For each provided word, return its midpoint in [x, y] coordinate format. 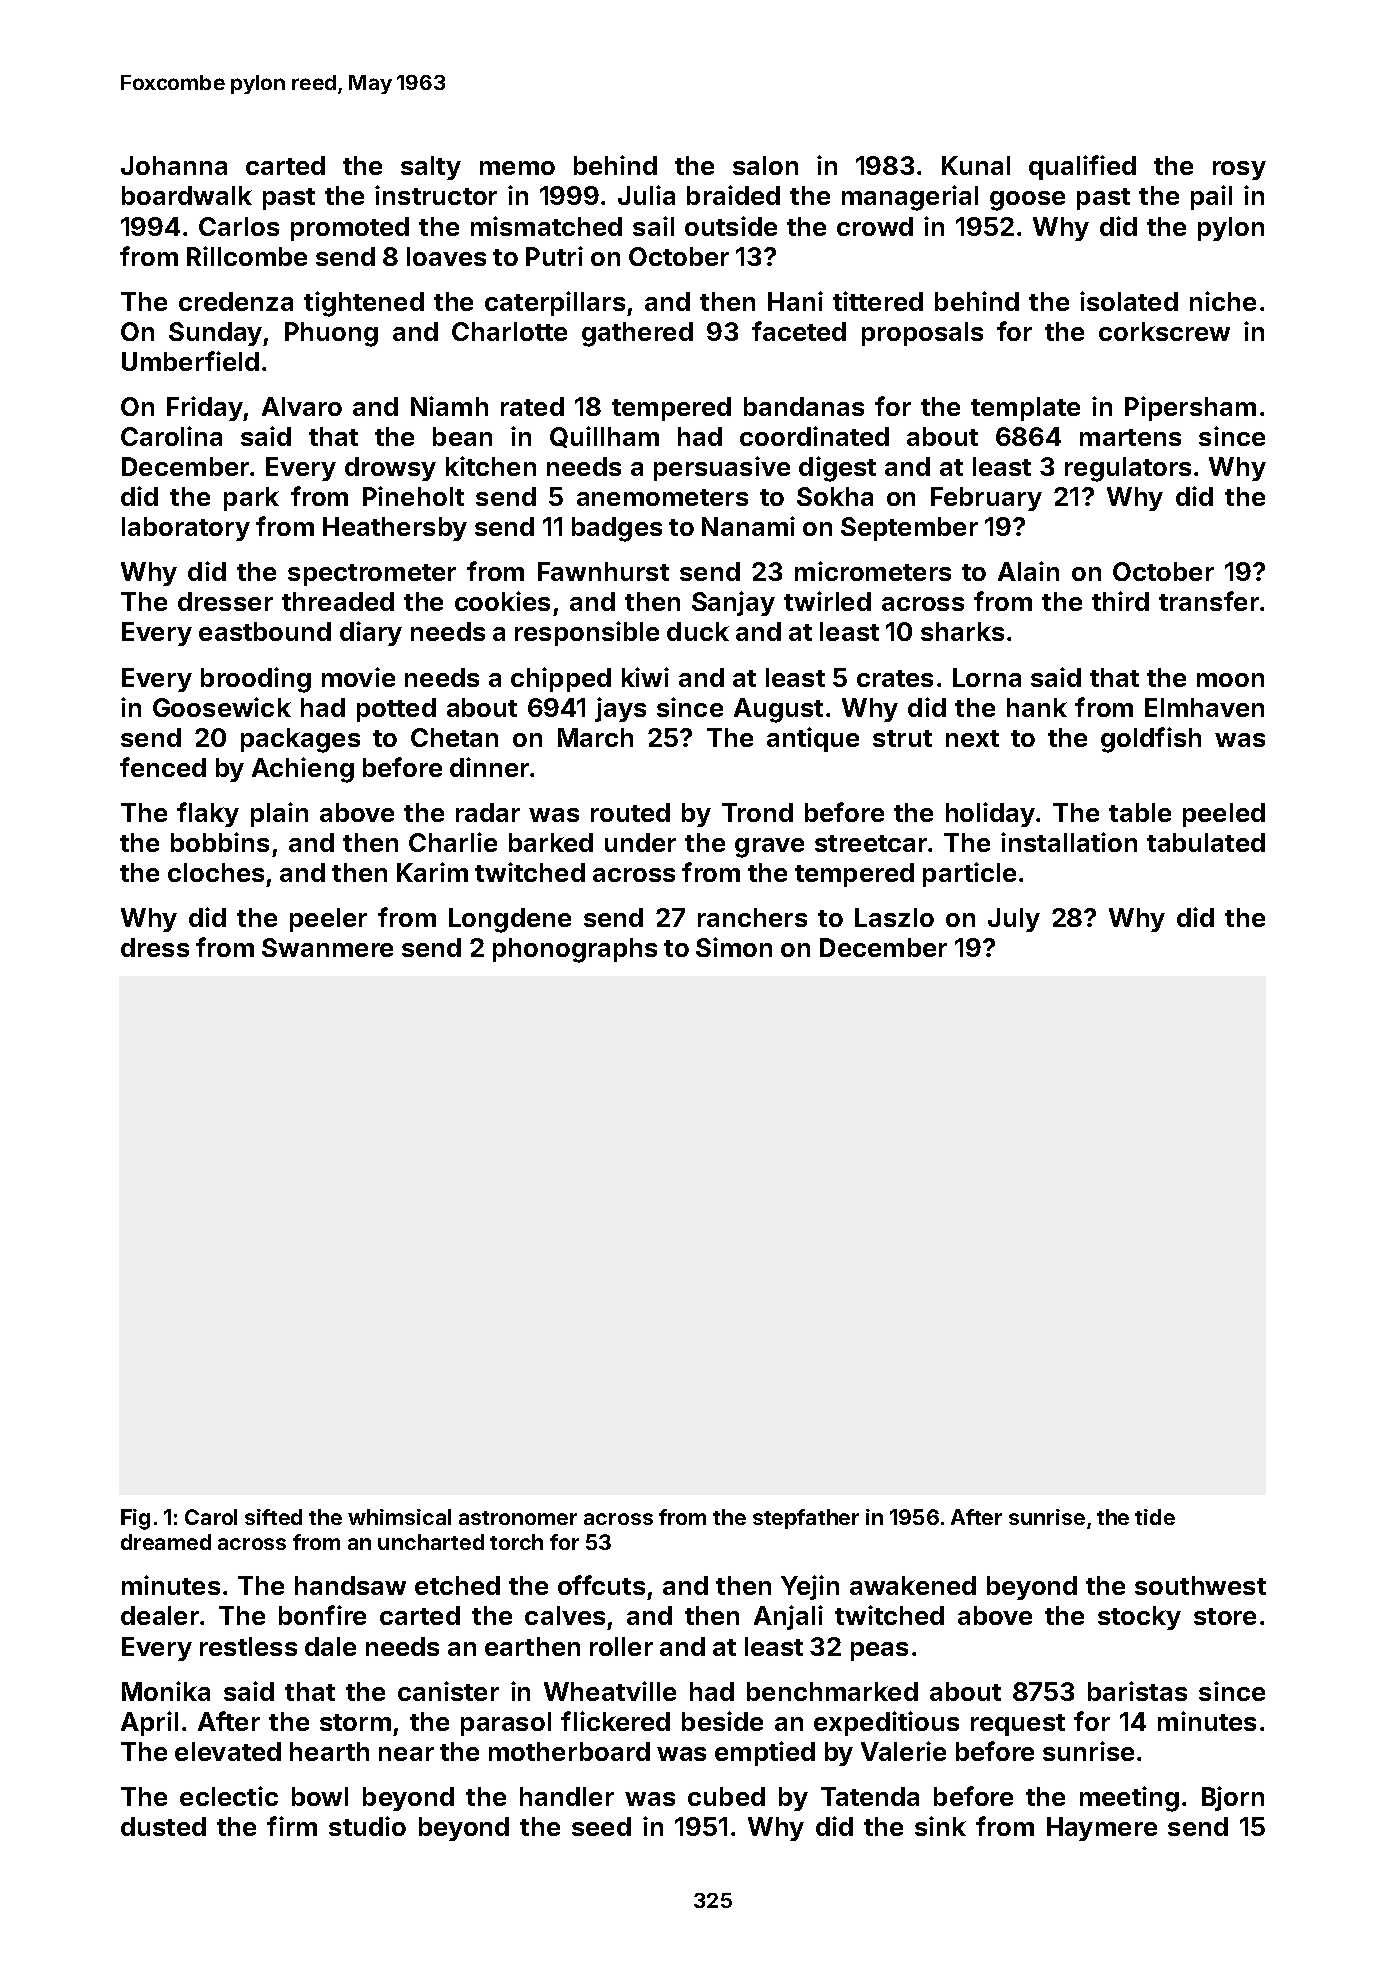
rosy [1239, 170]
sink [940, 1826]
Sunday [215, 334]
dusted [163, 1826]
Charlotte [509, 331]
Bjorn [1233, 1798]
